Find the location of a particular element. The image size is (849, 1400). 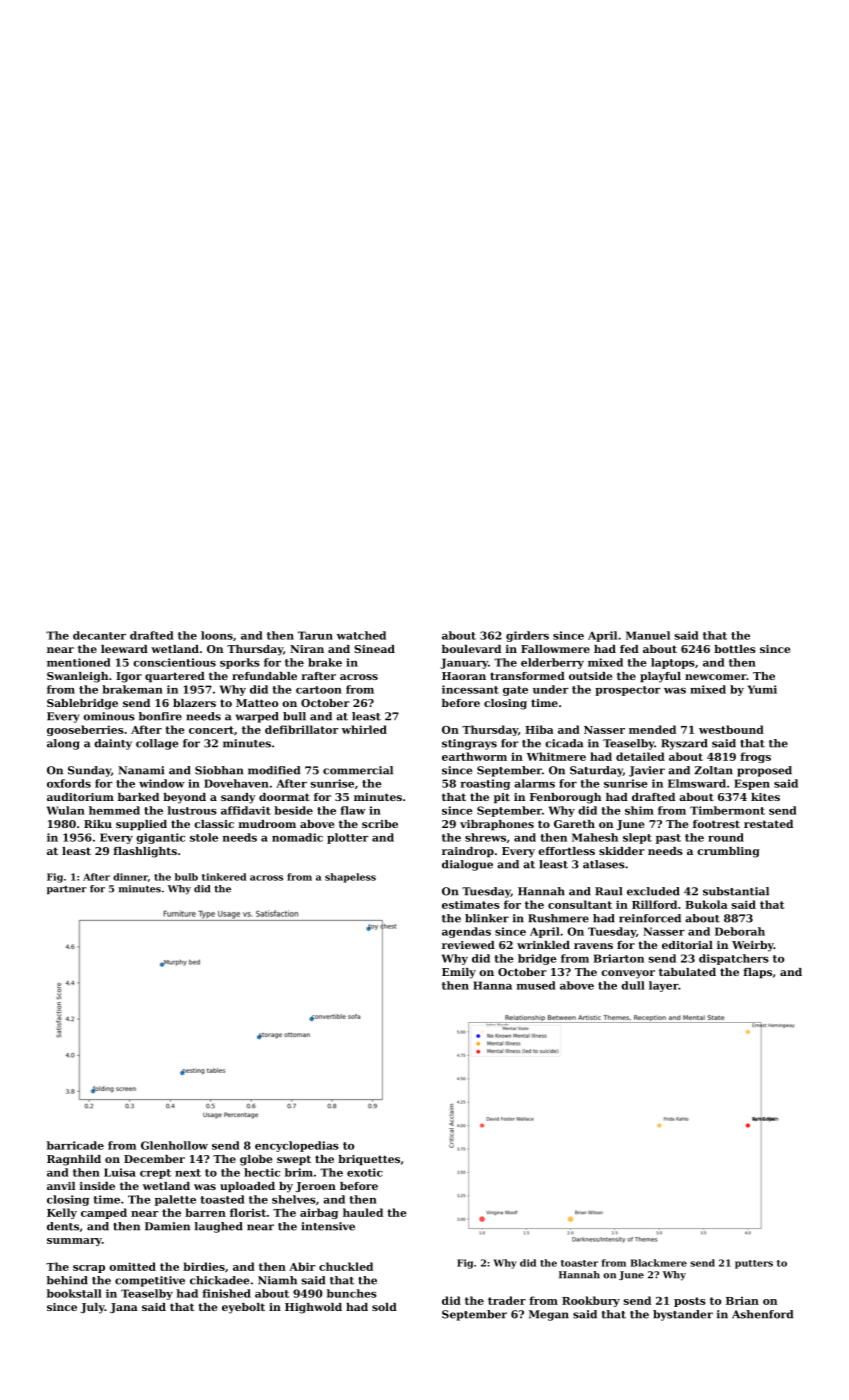

flaps is located at coordinates (758, 973).
